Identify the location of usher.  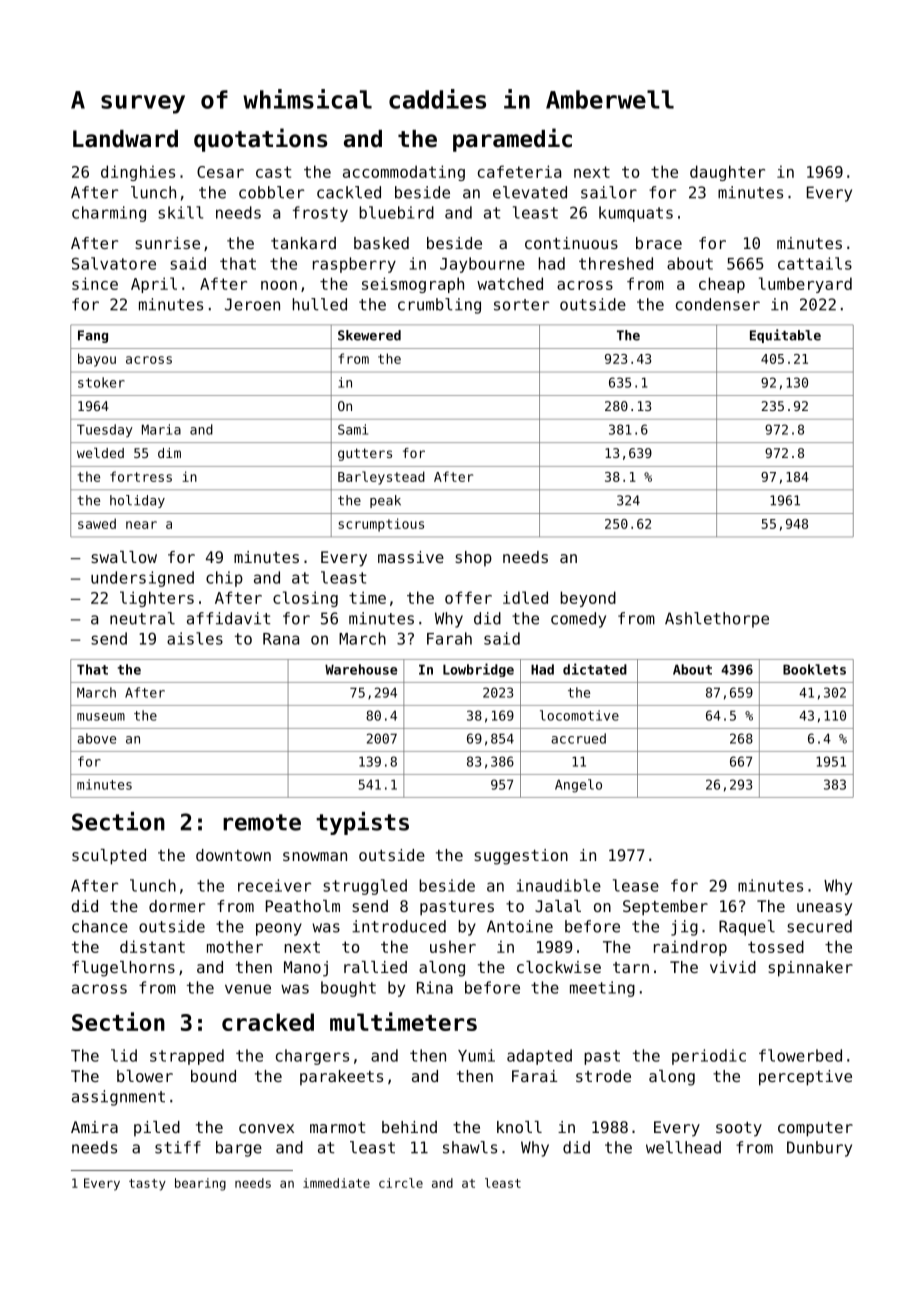
(453, 946).
